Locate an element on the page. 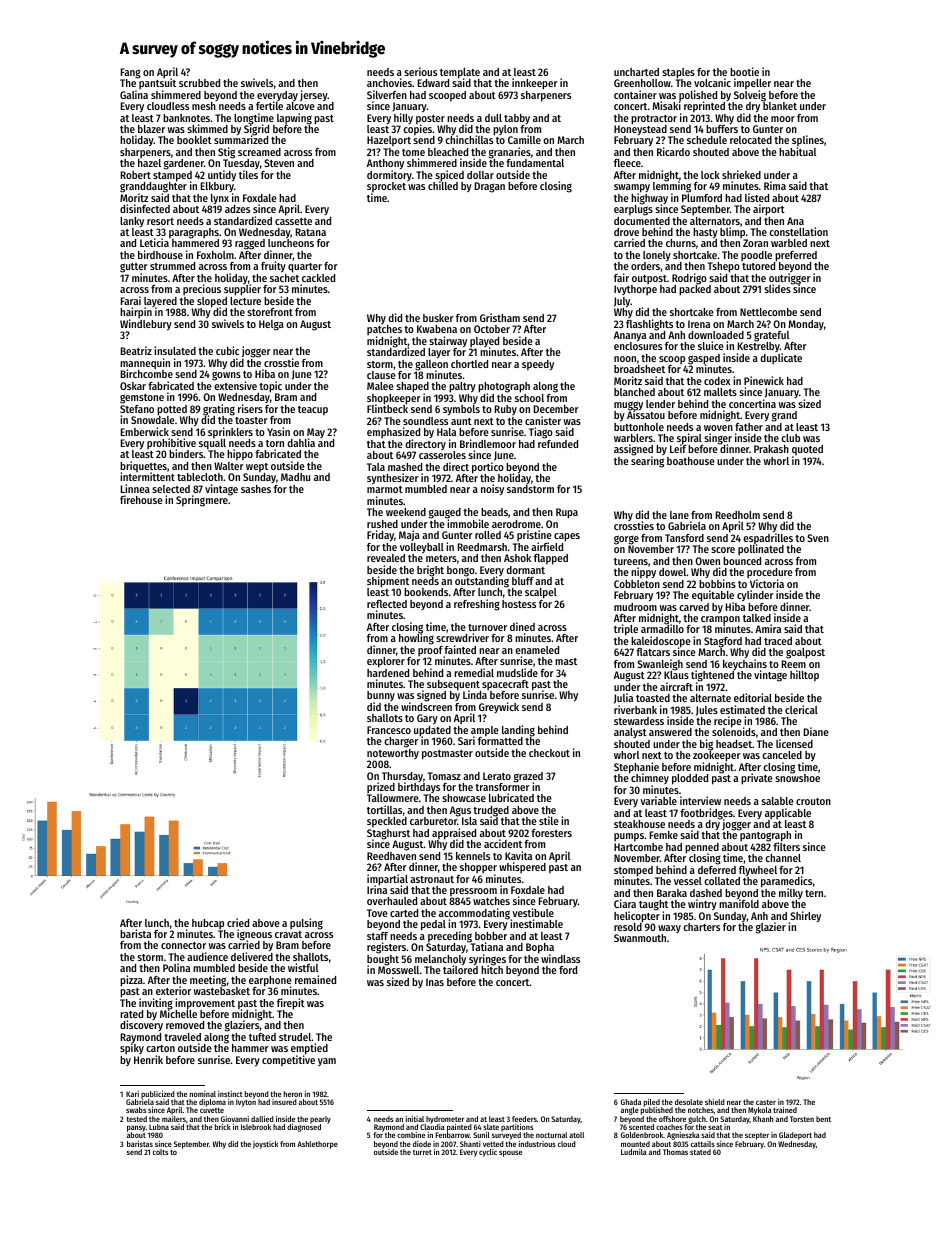 This image has width=952, height=1233. Hala is located at coordinates (446, 432).
